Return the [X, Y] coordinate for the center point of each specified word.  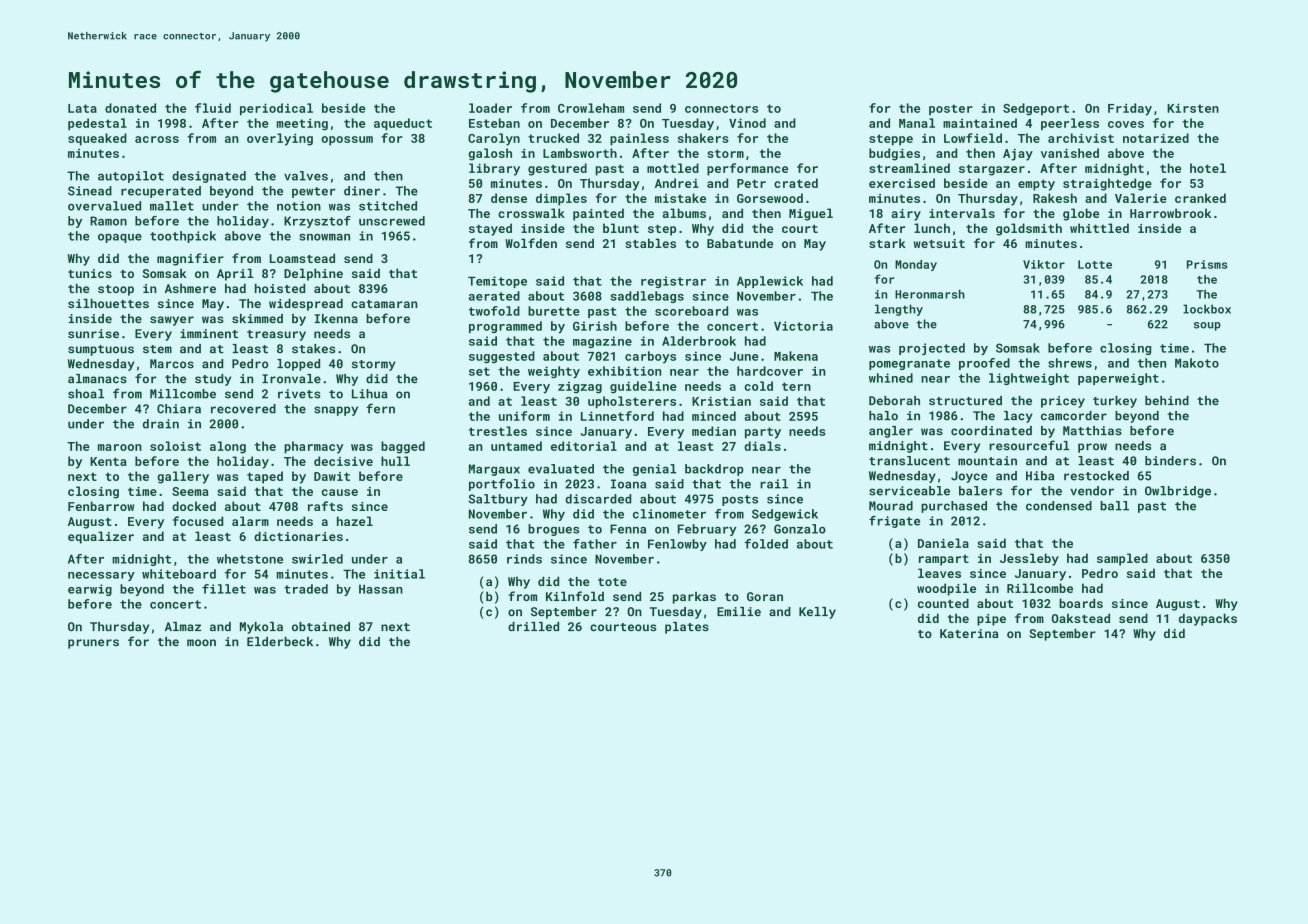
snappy [336, 411]
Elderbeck [280, 641]
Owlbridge [1178, 492]
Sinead [90, 191]
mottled [673, 168]
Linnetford [617, 416]
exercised [902, 183]
